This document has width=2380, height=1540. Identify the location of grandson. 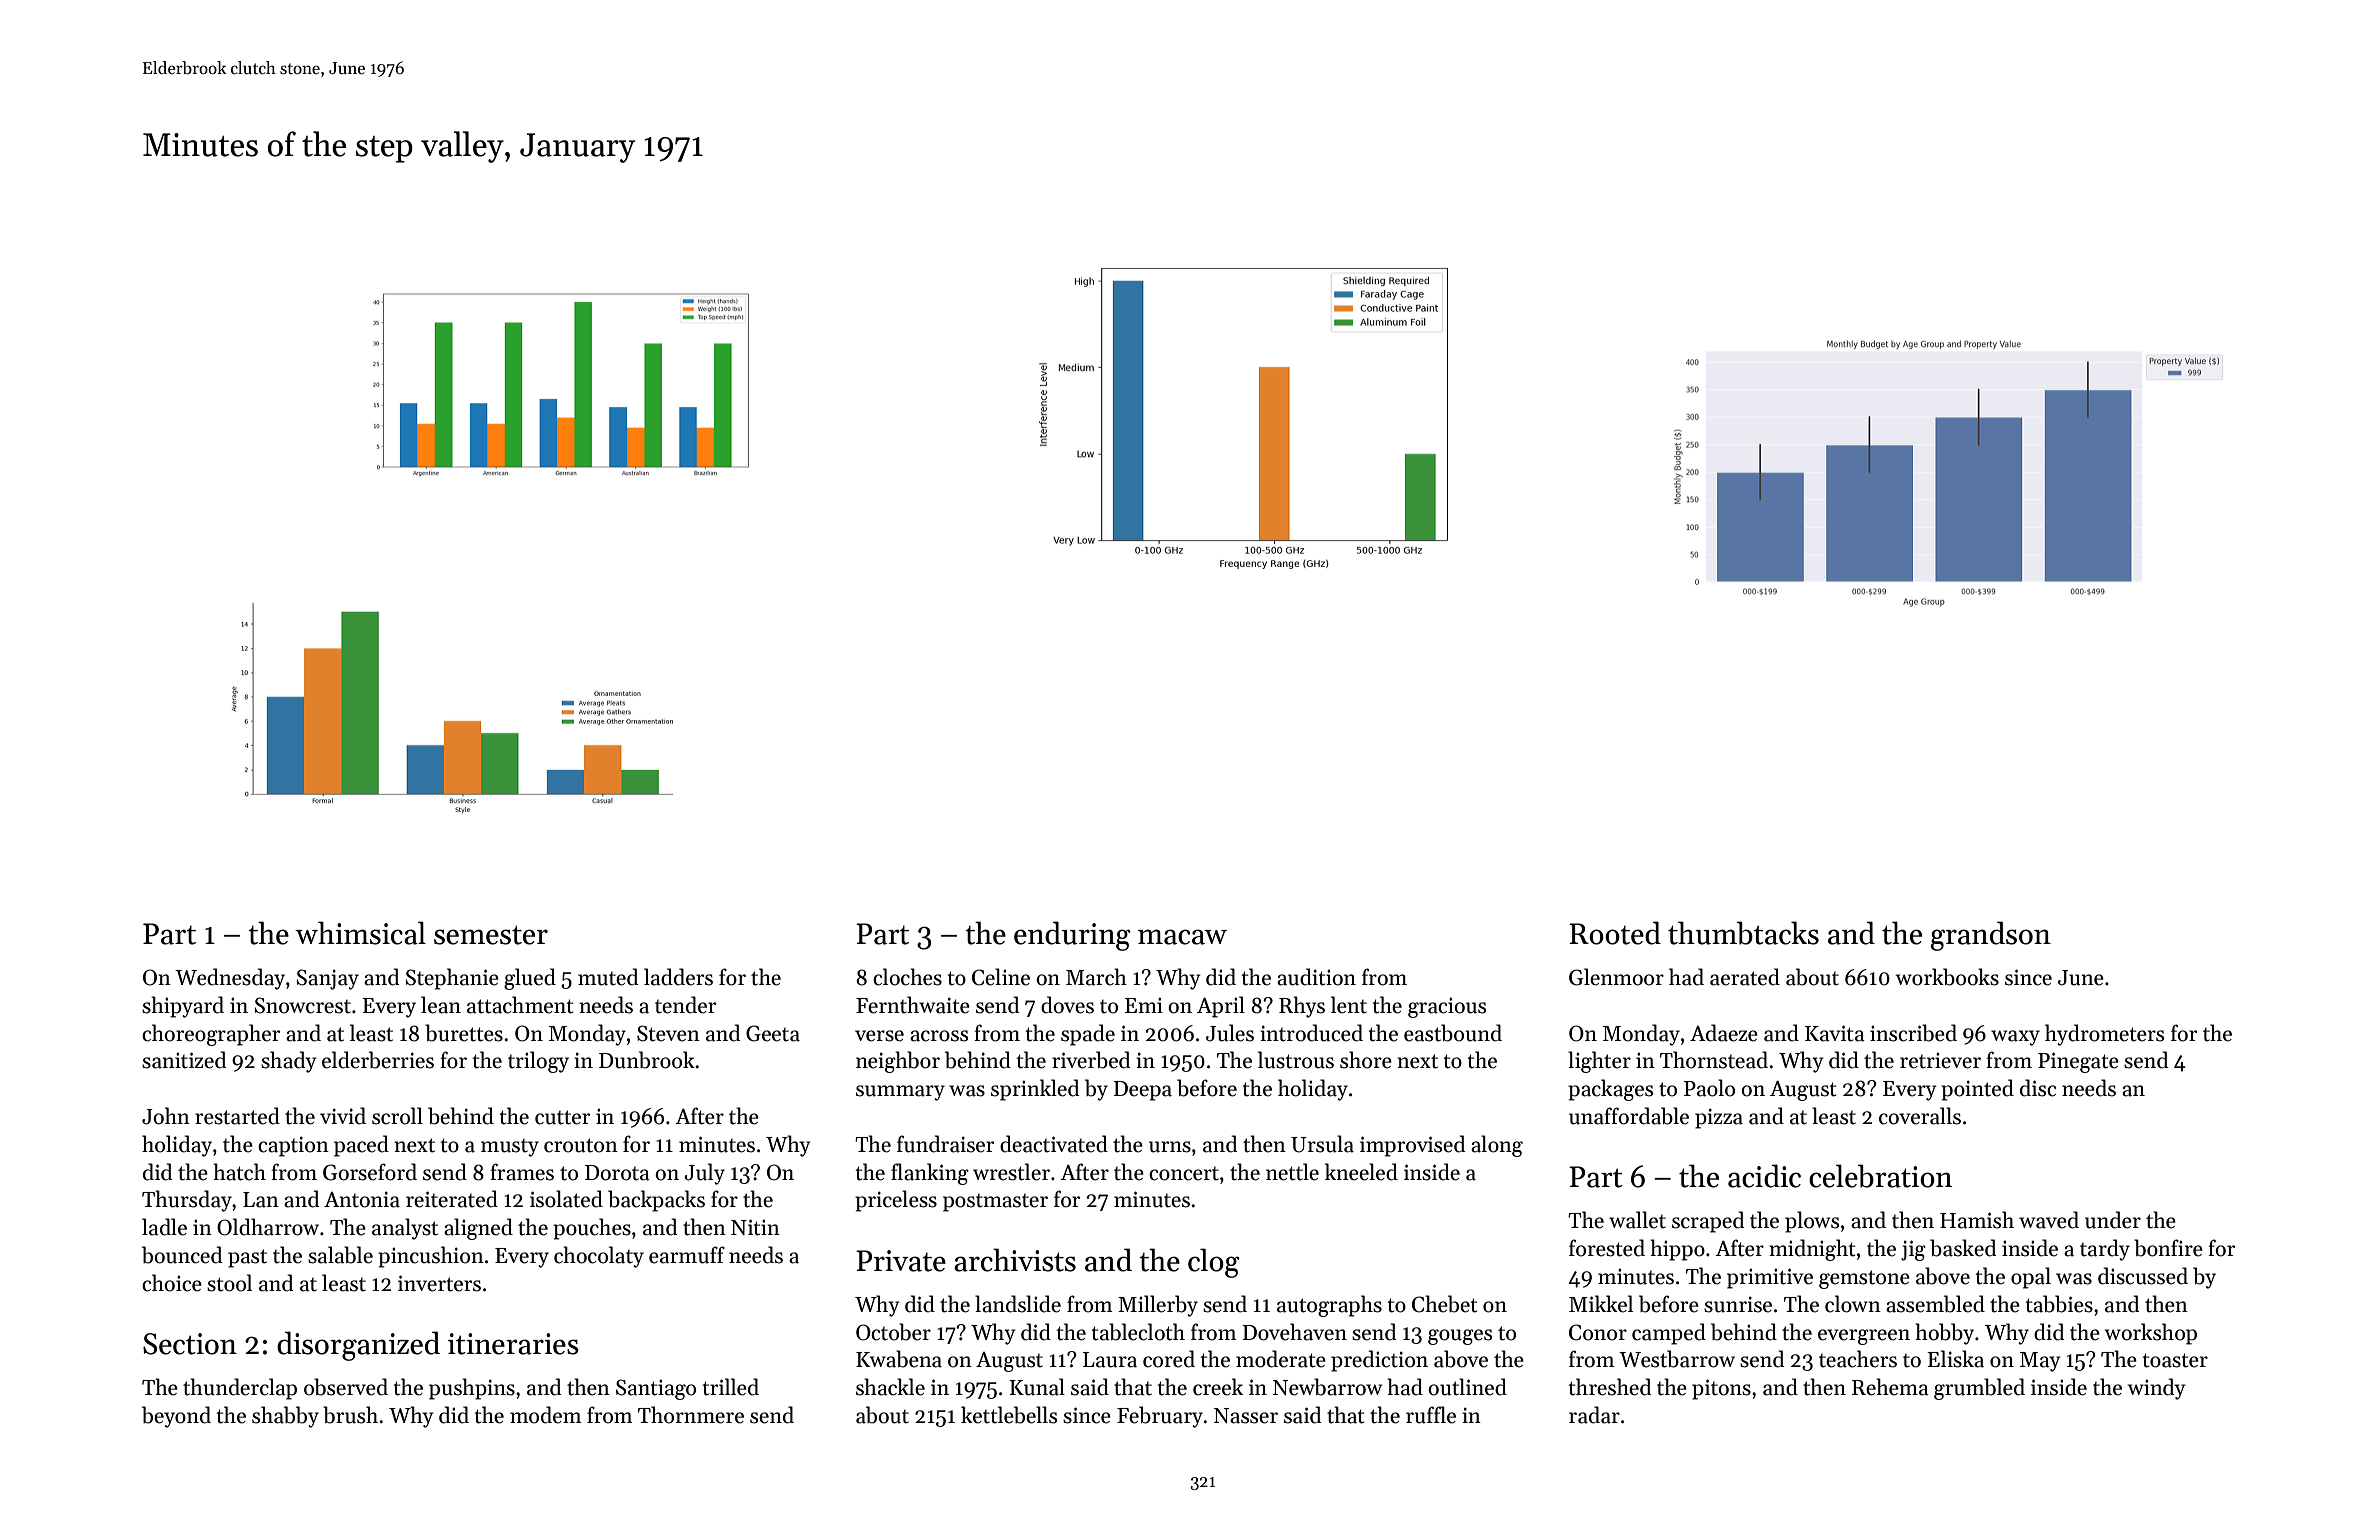
(1990, 936).
